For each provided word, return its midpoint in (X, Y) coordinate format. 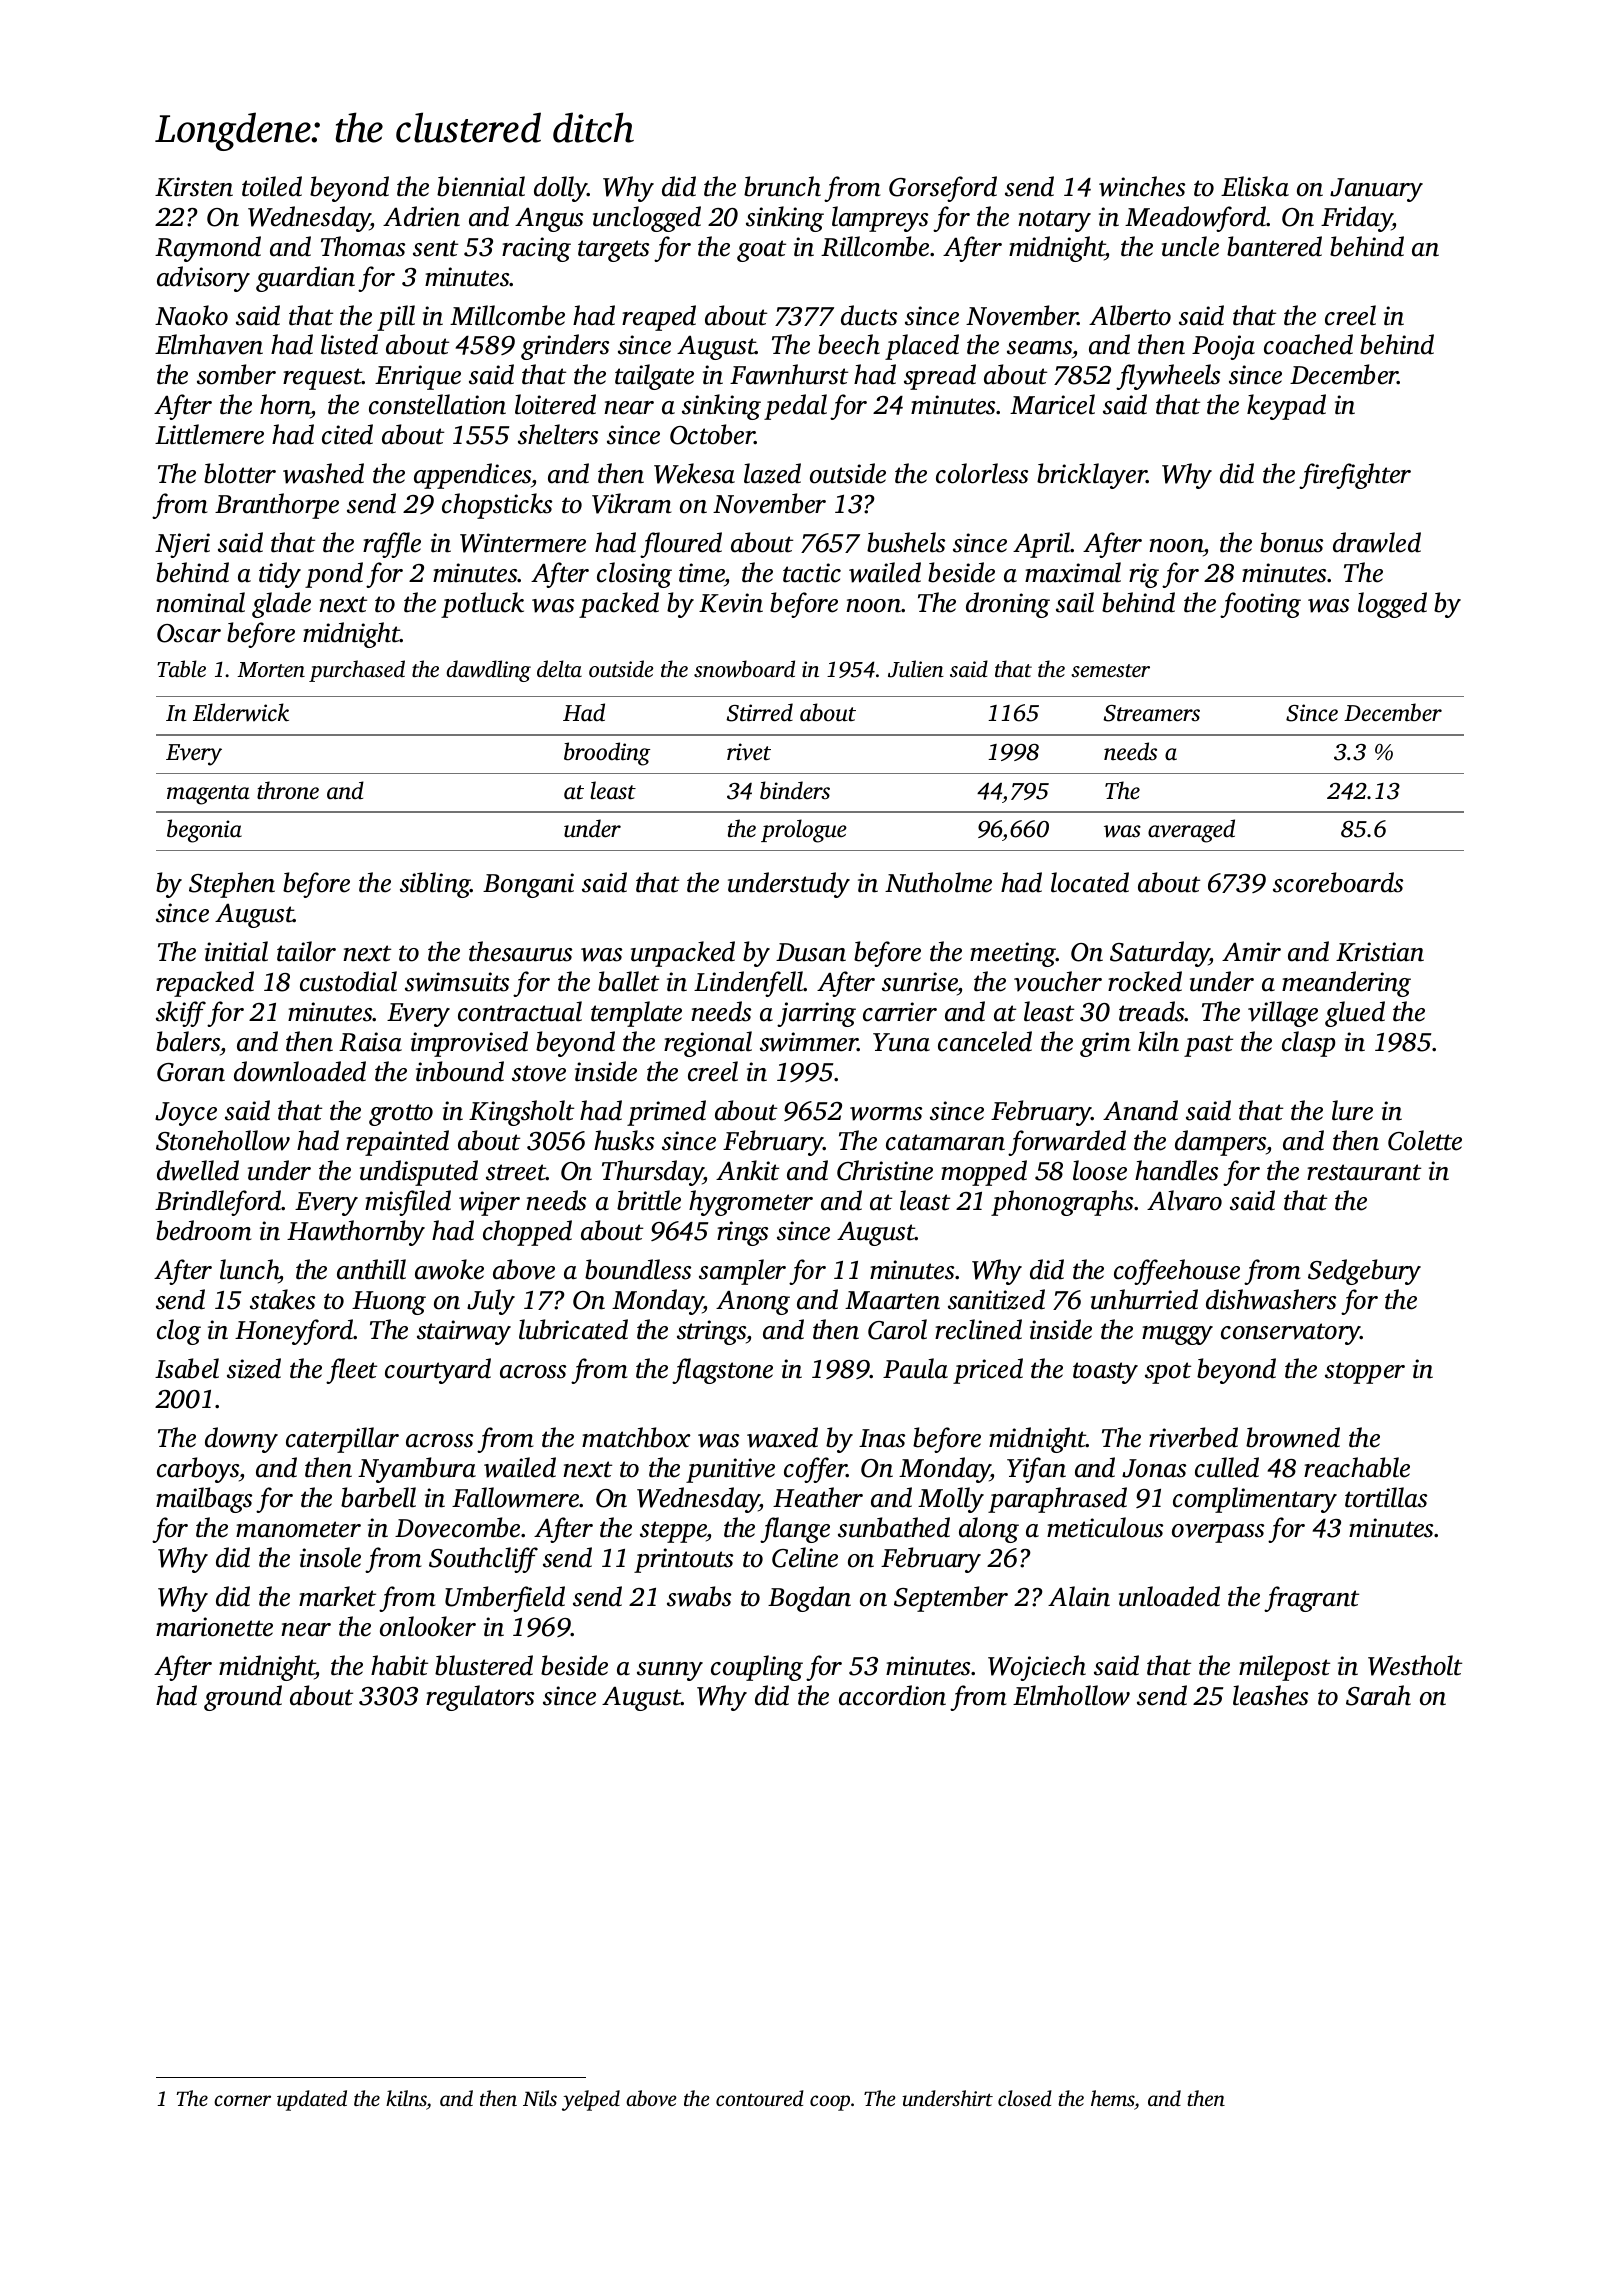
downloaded (300, 1071)
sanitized (996, 1299)
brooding (607, 754)
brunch (782, 186)
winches (1142, 186)
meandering (1346, 984)
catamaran (945, 1142)
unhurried (1144, 1299)
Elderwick (241, 712)
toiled (272, 186)
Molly (951, 1500)
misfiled (408, 1203)
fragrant (1311, 1599)
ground (243, 1698)
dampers (1220, 1143)
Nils (540, 2098)
